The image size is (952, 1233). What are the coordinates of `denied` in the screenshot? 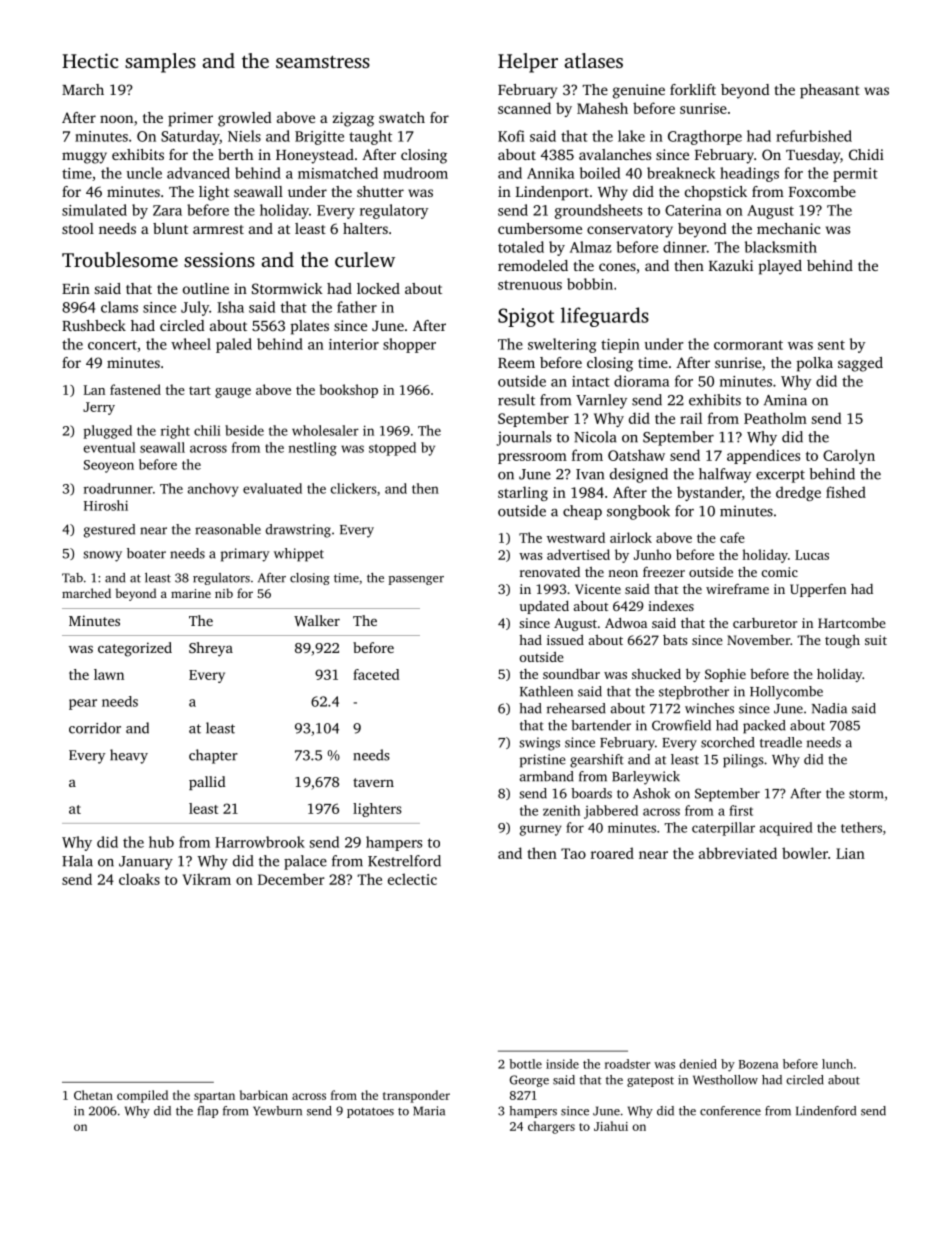 It's located at (698, 1064).
